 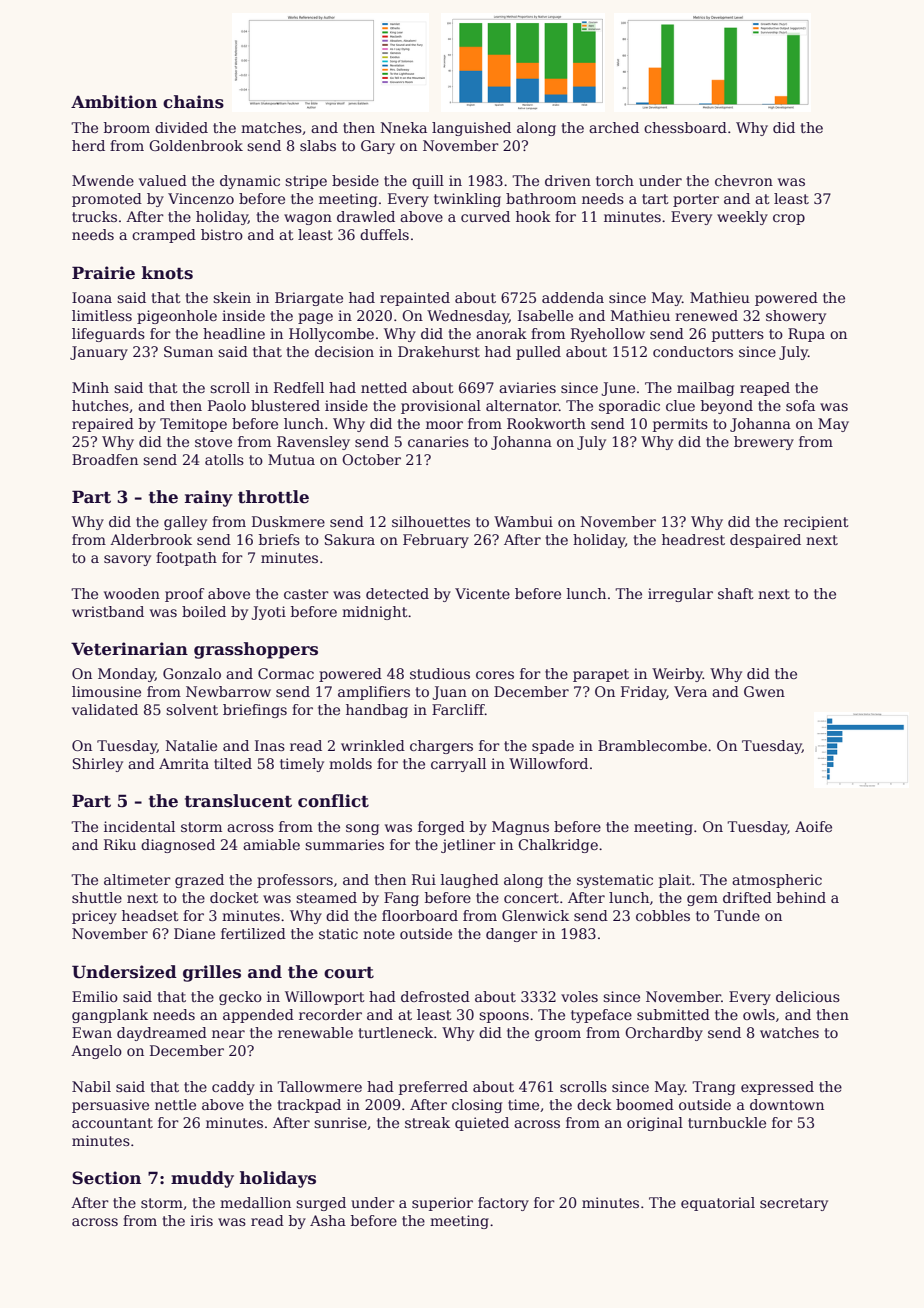 What do you see at coordinates (271, 127) in the page?
I see `matches` at bounding box center [271, 127].
